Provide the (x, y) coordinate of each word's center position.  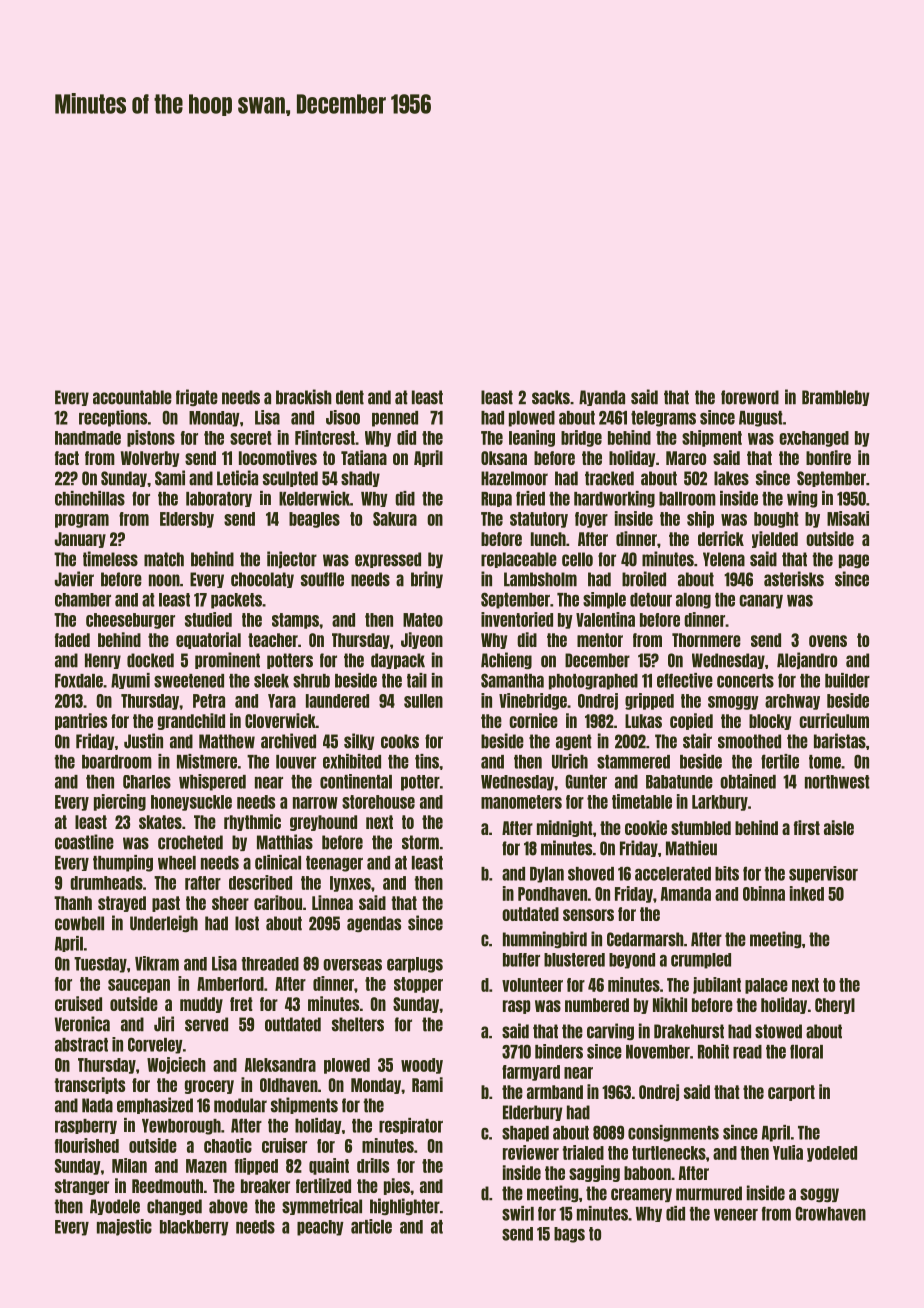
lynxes (350, 884)
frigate (197, 397)
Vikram (157, 963)
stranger (82, 1187)
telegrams (663, 419)
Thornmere (706, 640)
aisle (839, 827)
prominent (227, 660)
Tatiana (364, 457)
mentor (600, 640)
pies (397, 1186)
